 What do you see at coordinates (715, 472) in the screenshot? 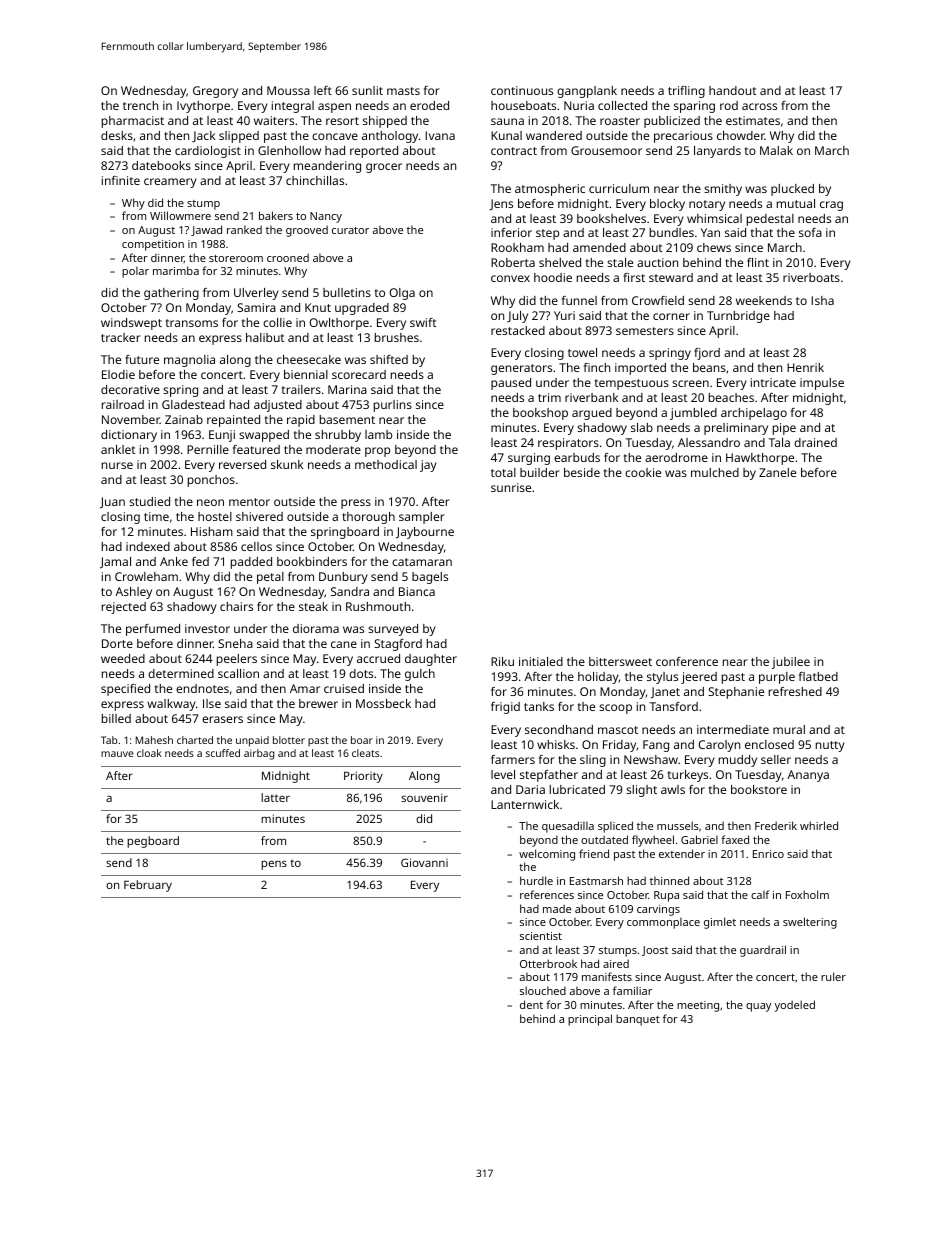
I see `mulched` at bounding box center [715, 472].
